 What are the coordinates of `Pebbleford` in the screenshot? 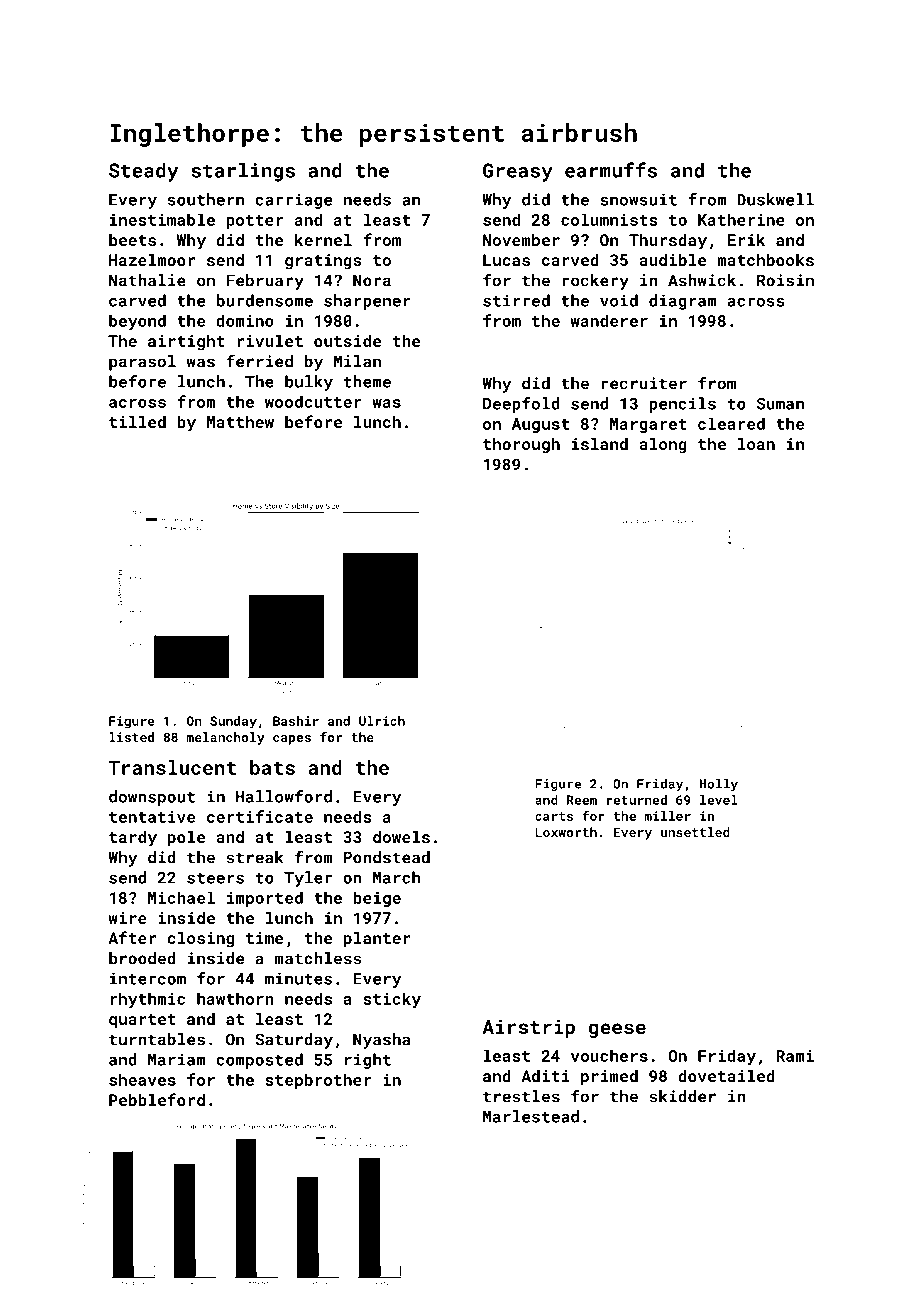 It's located at (157, 1099).
